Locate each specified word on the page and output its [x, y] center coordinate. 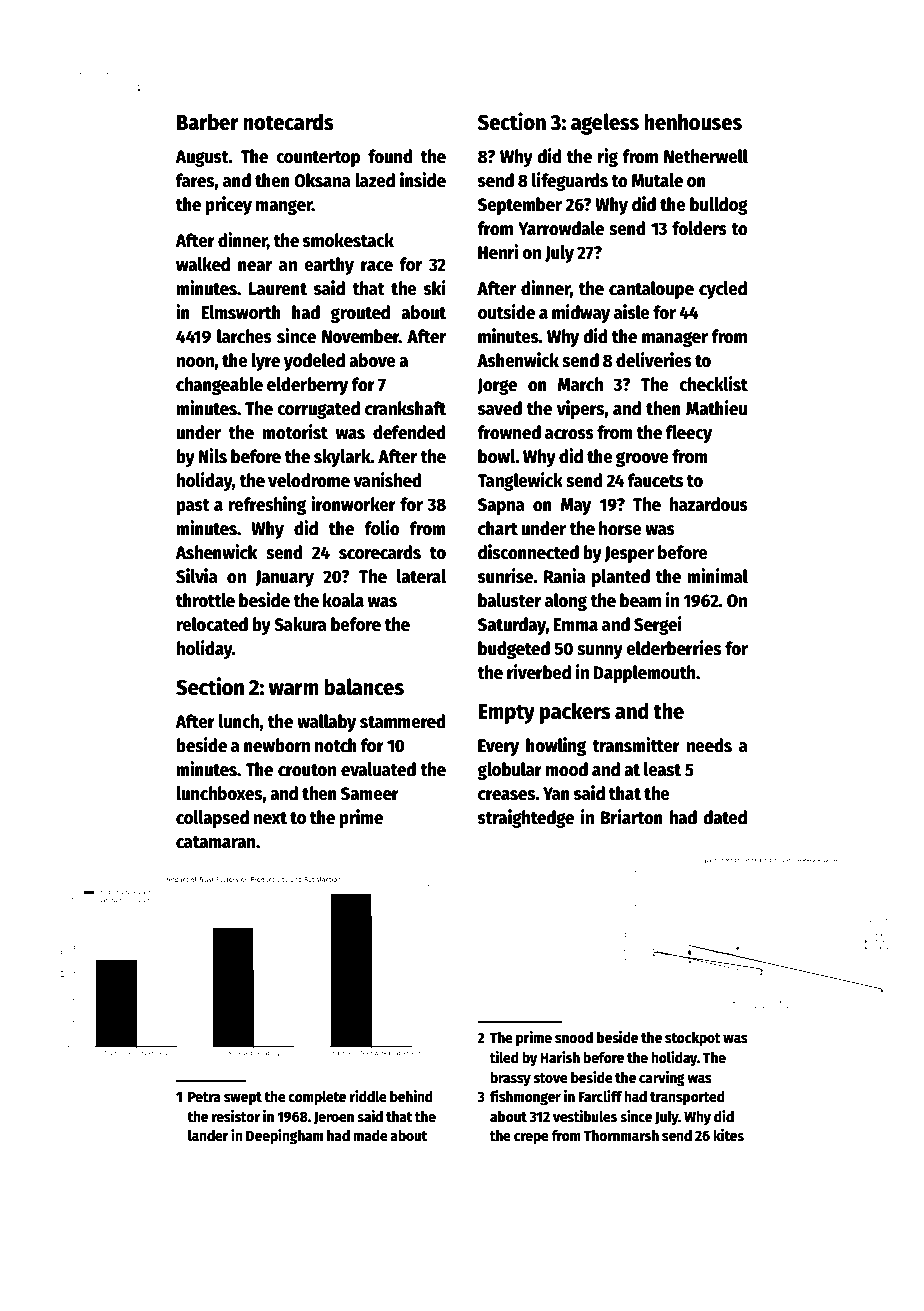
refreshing [267, 505]
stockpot [693, 1039]
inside [423, 180]
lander [208, 1135]
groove [642, 459]
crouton [307, 770]
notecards [288, 122]
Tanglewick [520, 481]
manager [675, 339]
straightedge [526, 818]
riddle [368, 1096]
